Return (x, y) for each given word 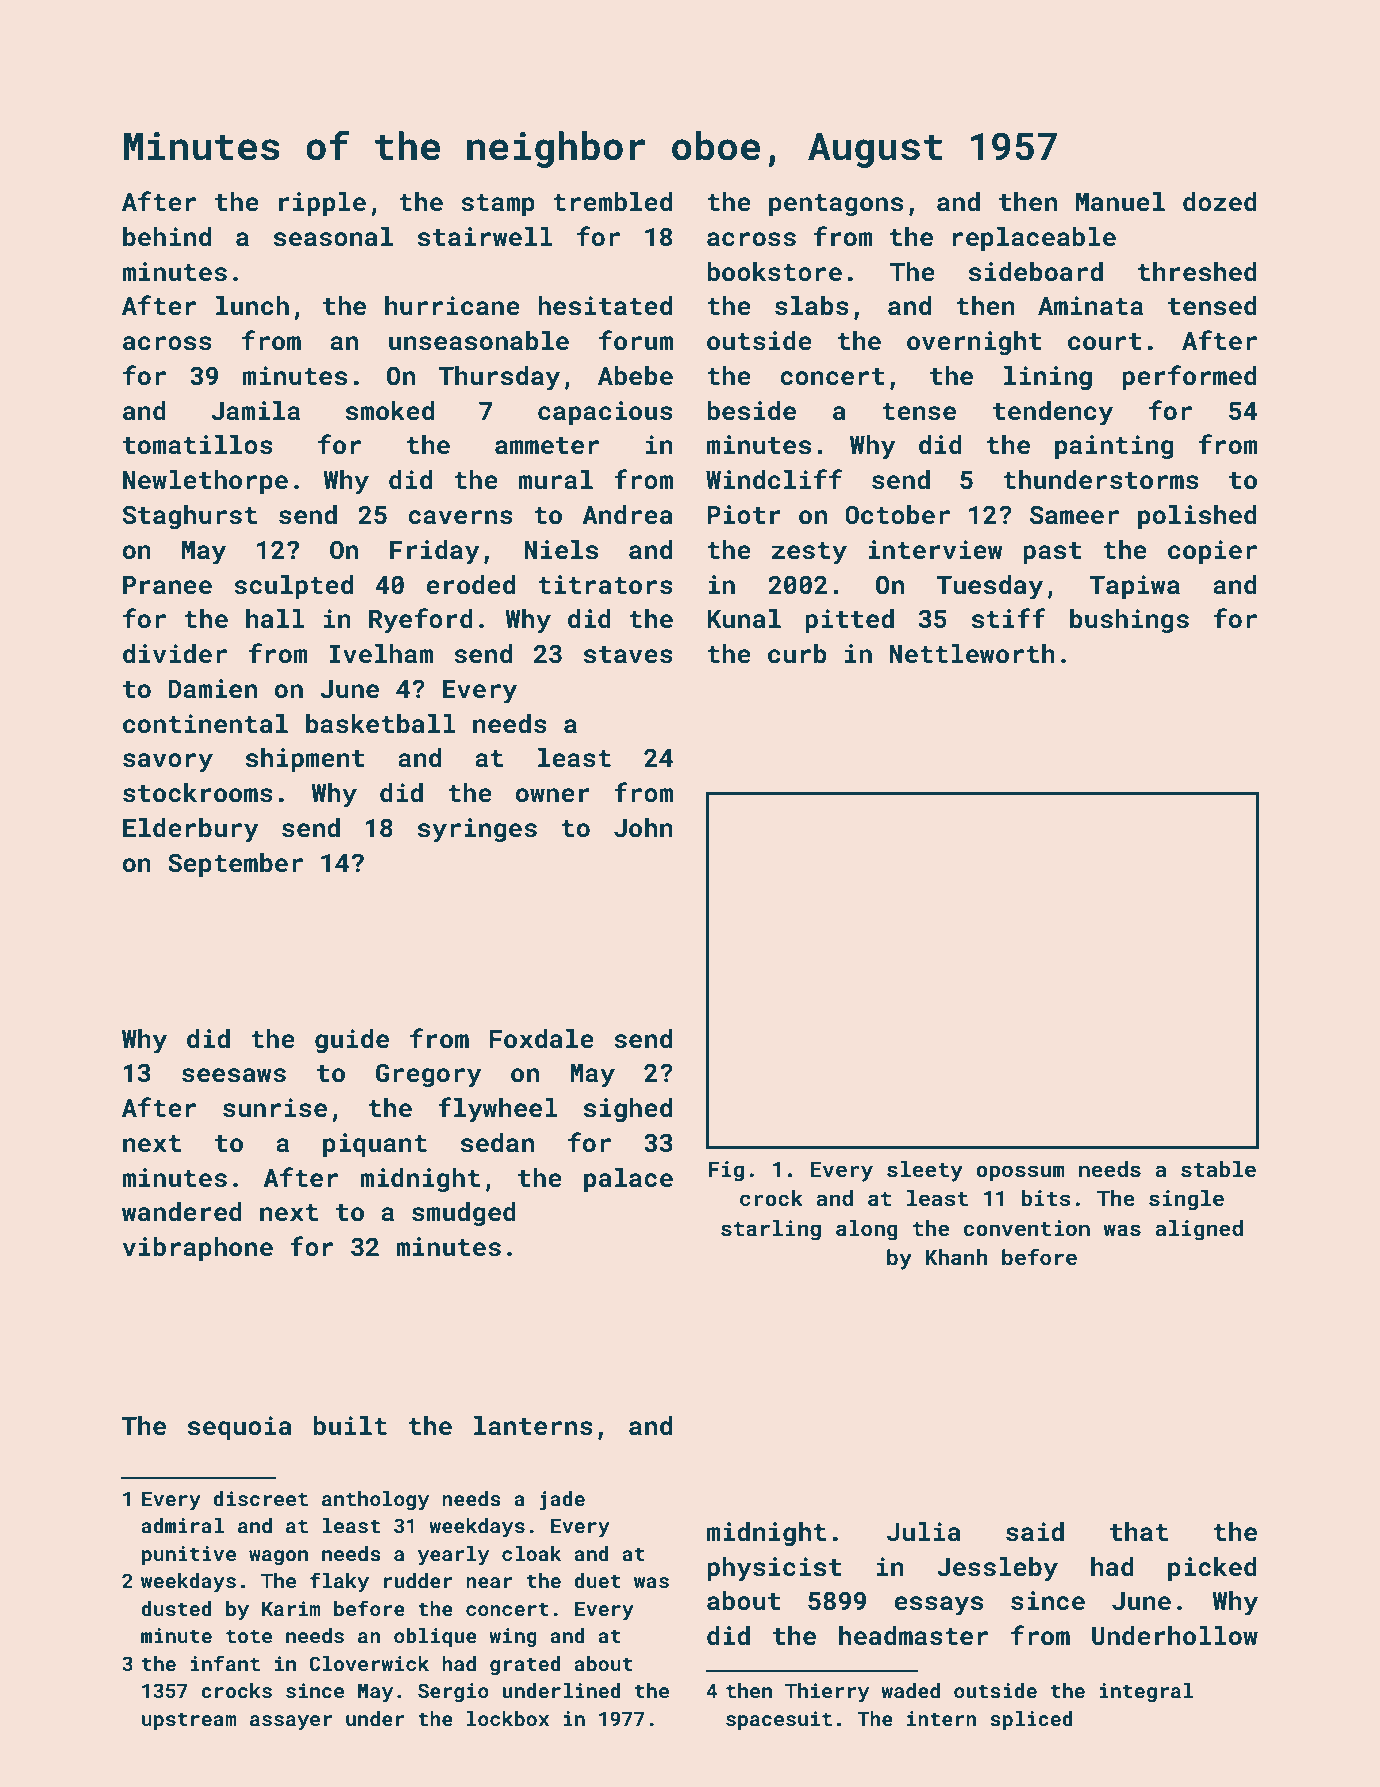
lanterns (533, 1426)
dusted (176, 1608)
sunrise (275, 1108)
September (235, 865)
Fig (726, 1171)
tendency (1053, 413)
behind (167, 237)
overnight (974, 343)
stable (1218, 1169)
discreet (260, 1498)
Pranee (167, 585)
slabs (812, 306)
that (1139, 1532)
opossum (1020, 1173)
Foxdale (541, 1039)
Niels (561, 550)
